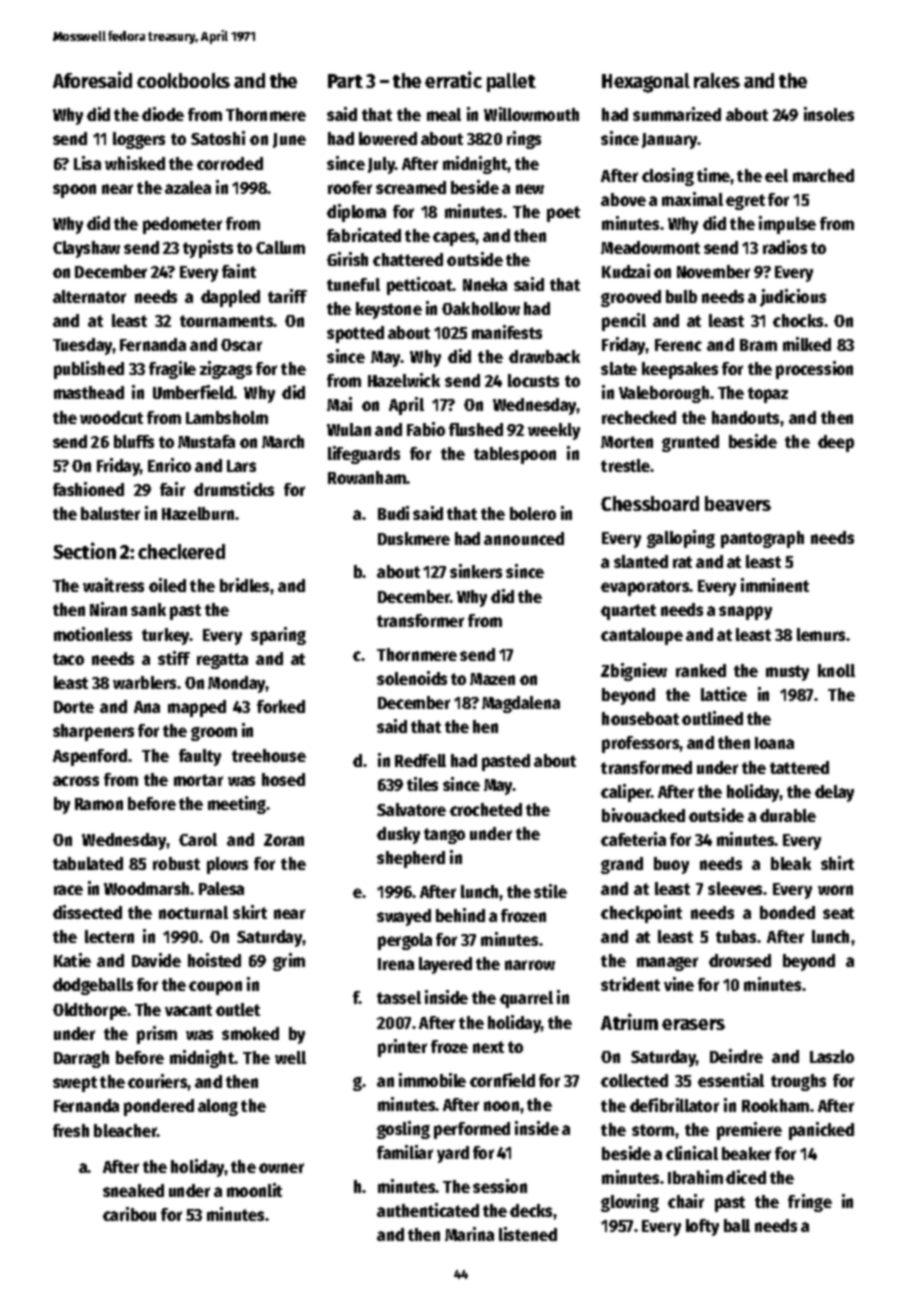 The height and width of the screenshot is (1316, 908). What do you see at coordinates (511, 82) in the screenshot?
I see `pallet` at bounding box center [511, 82].
